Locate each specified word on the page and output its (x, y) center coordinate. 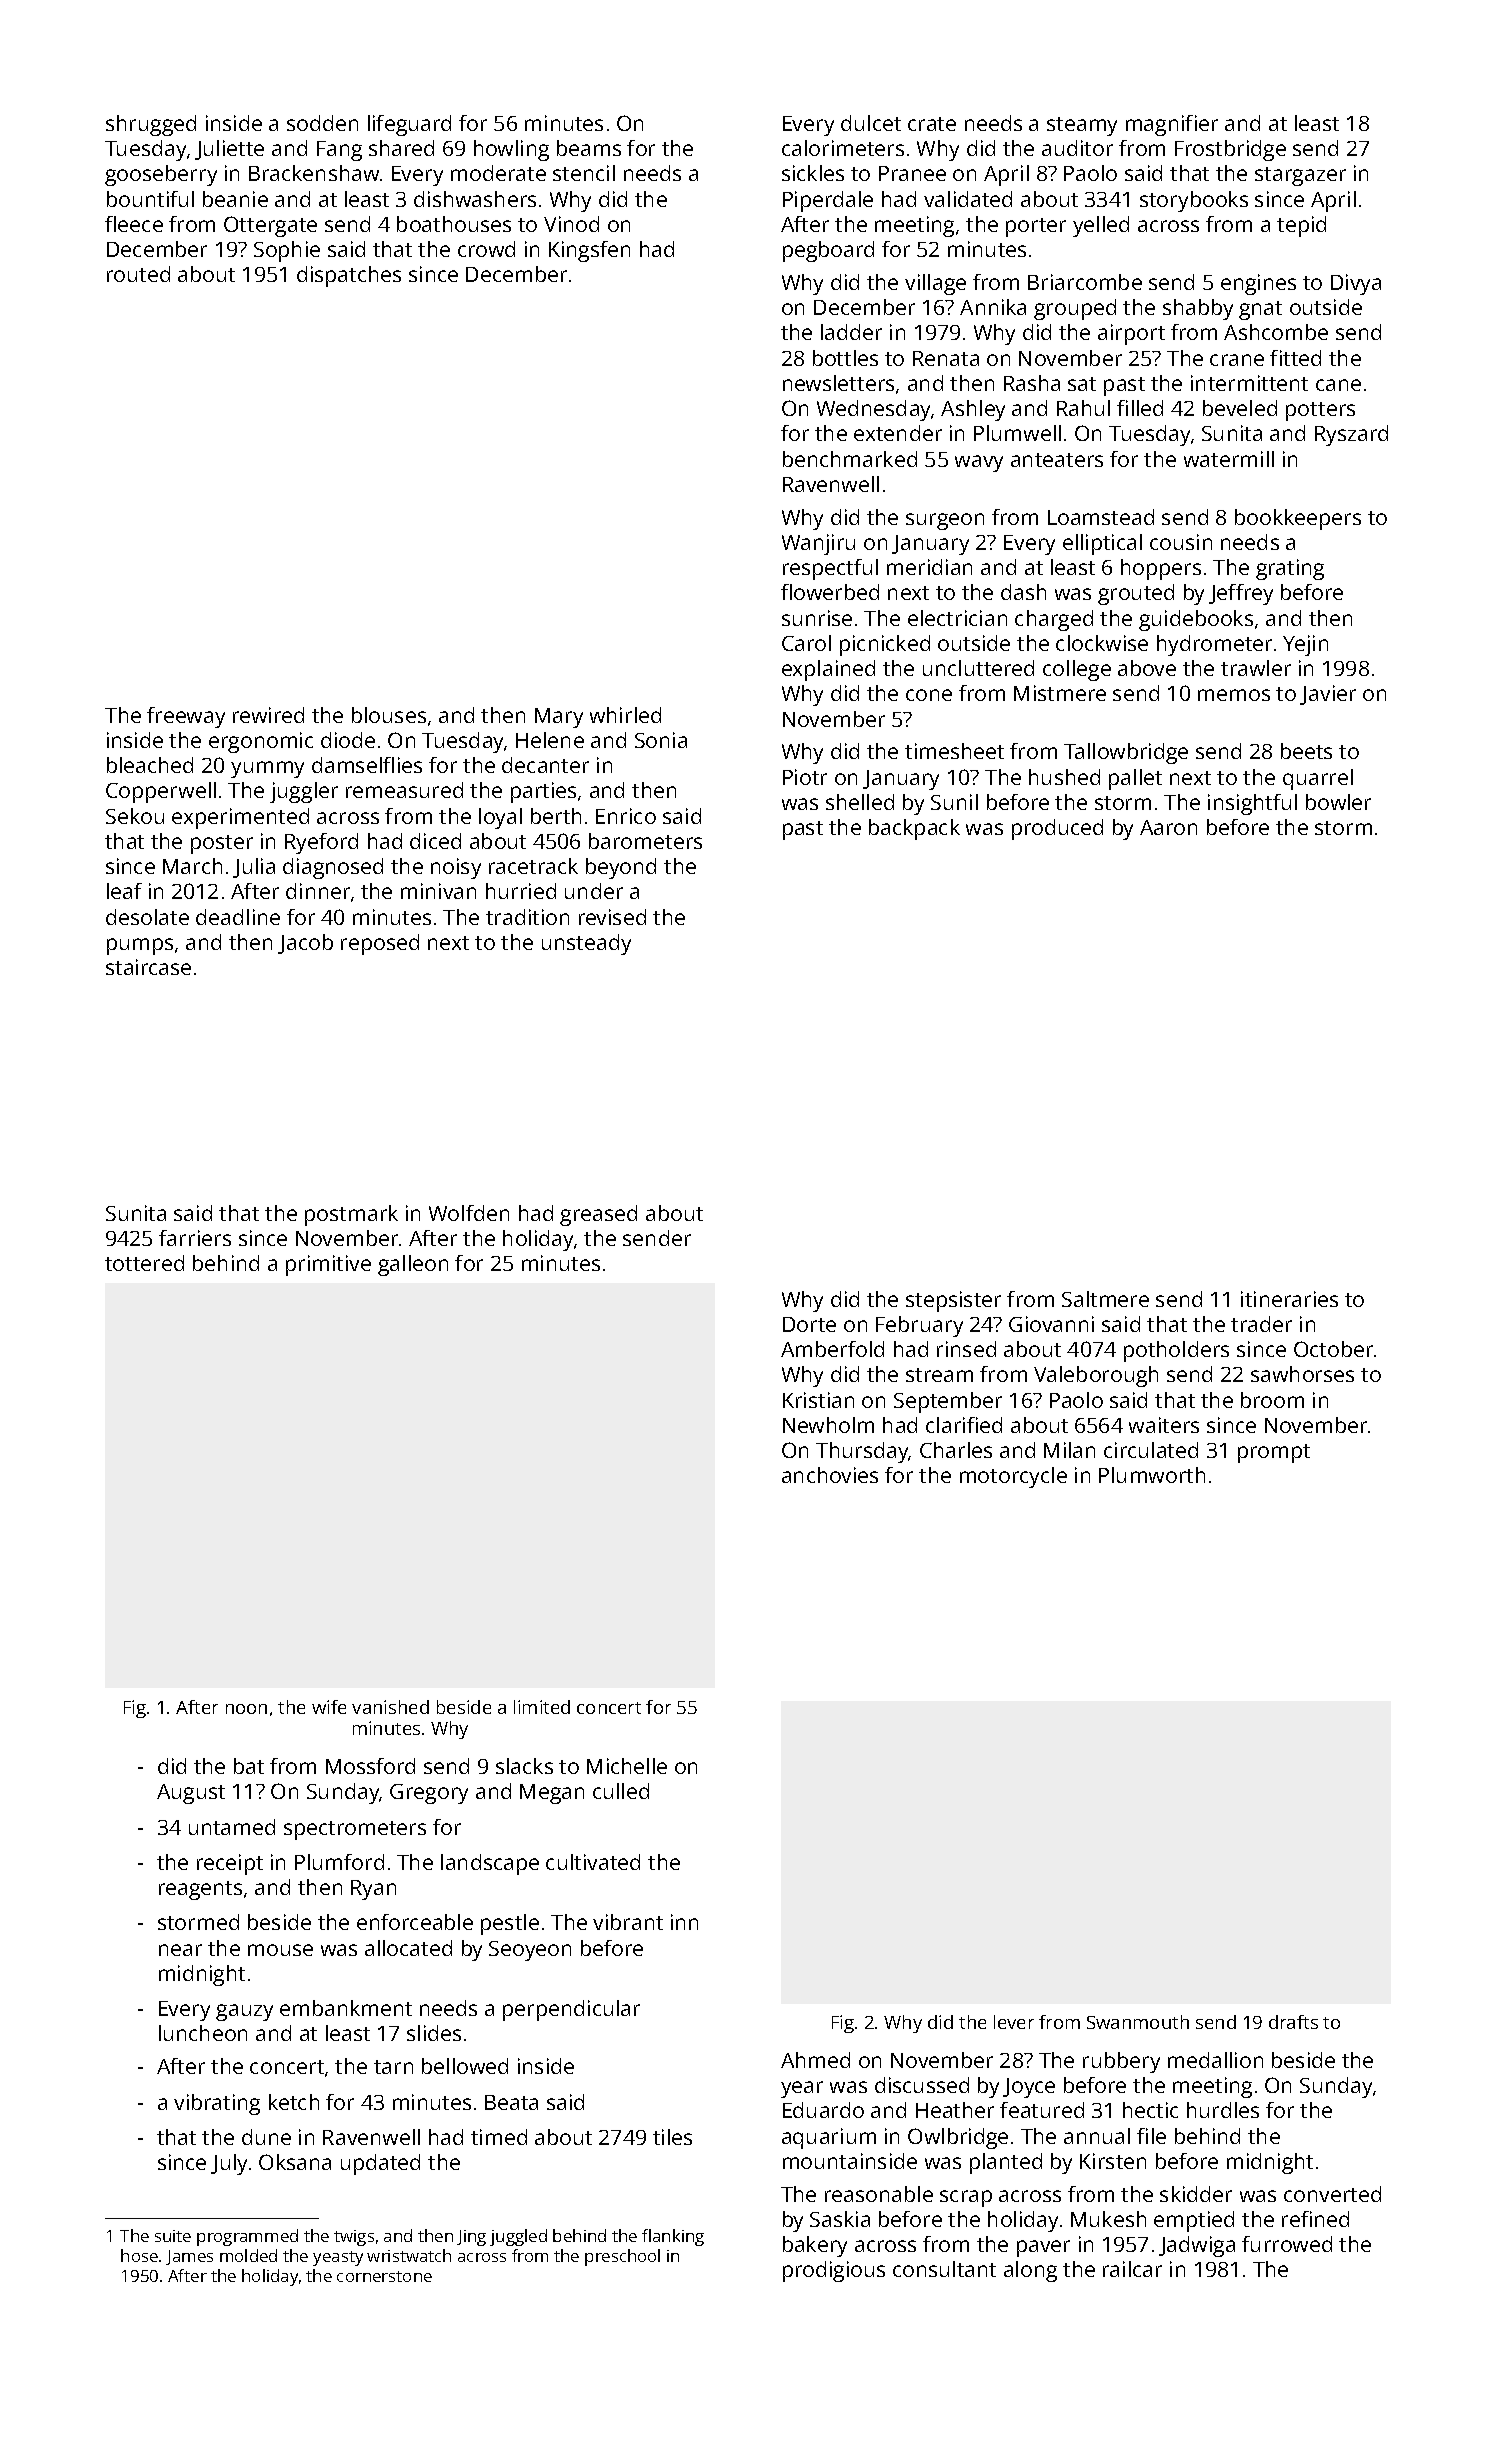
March (192, 866)
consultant (944, 2269)
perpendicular (571, 2010)
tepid (1301, 226)
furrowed (1287, 2244)
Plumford (339, 1862)
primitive (328, 1265)
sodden (322, 123)
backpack (914, 829)
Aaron (1168, 827)
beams (589, 148)
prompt (1274, 1453)
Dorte (809, 1324)
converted (1332, 2194)
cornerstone (384, 2276)
